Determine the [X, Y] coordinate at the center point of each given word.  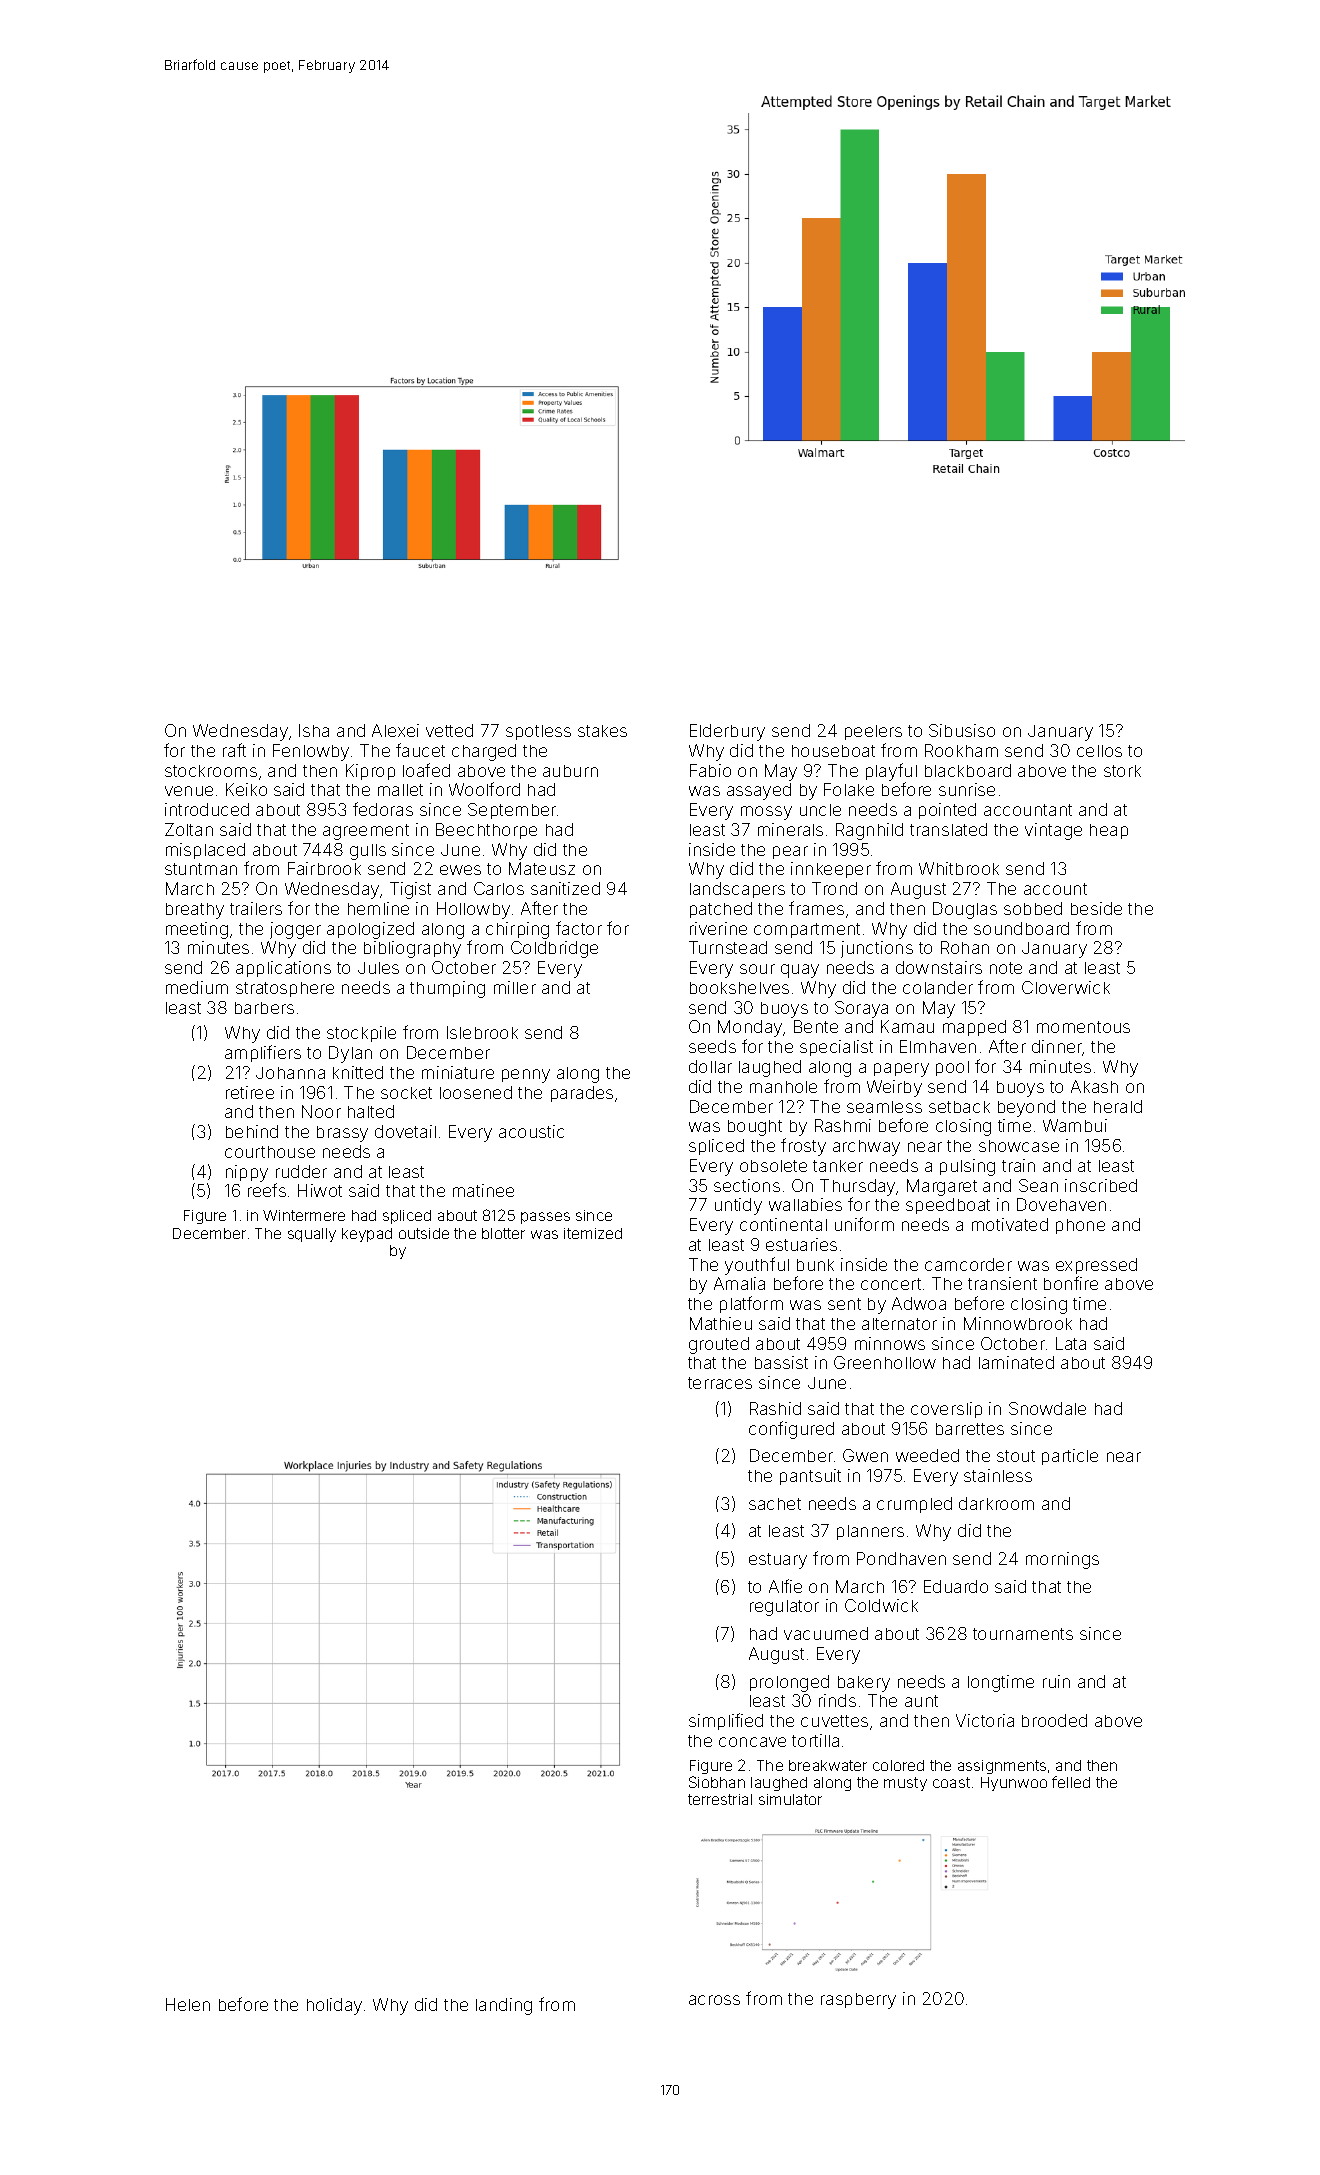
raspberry [858, 2001]
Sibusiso [962, 730]
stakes [602, 731]
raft [234, 750]
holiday [334, 2006]
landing [504, 2006]
